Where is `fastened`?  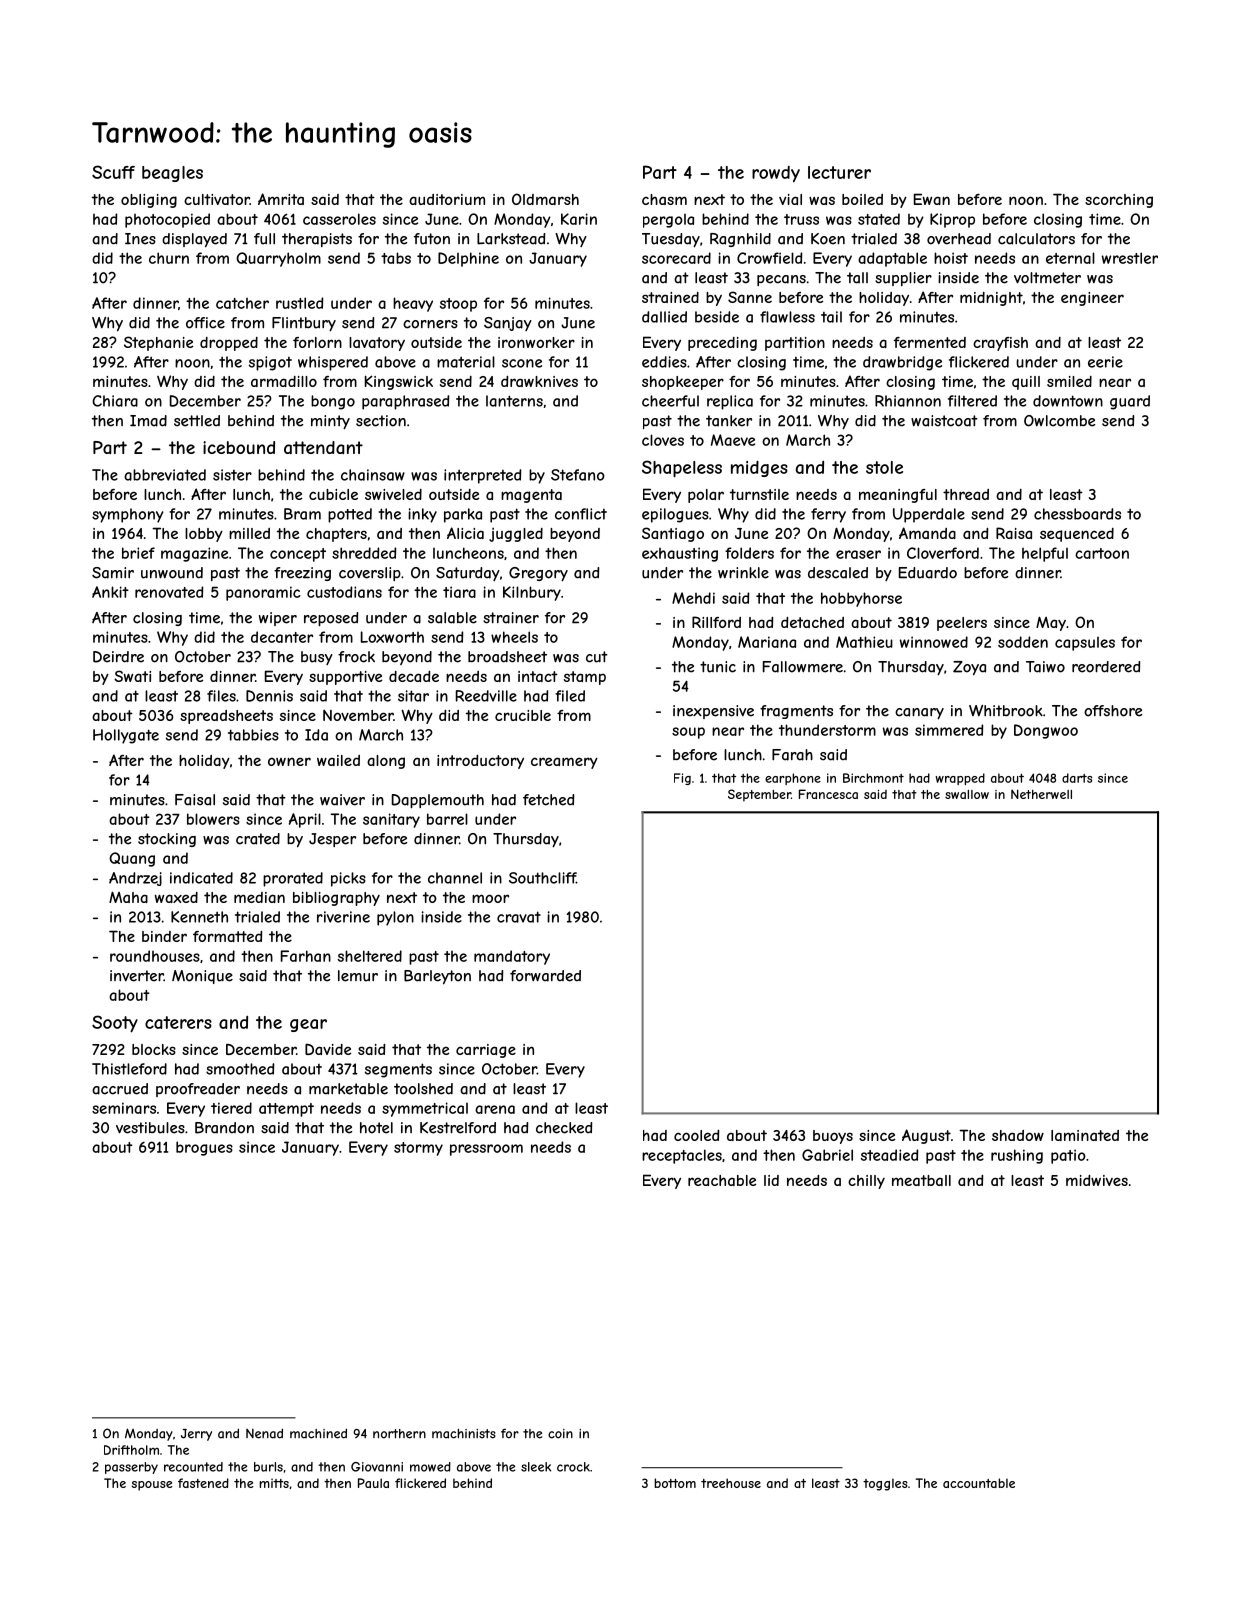 fastened is located at coordinates (203, 1483).
